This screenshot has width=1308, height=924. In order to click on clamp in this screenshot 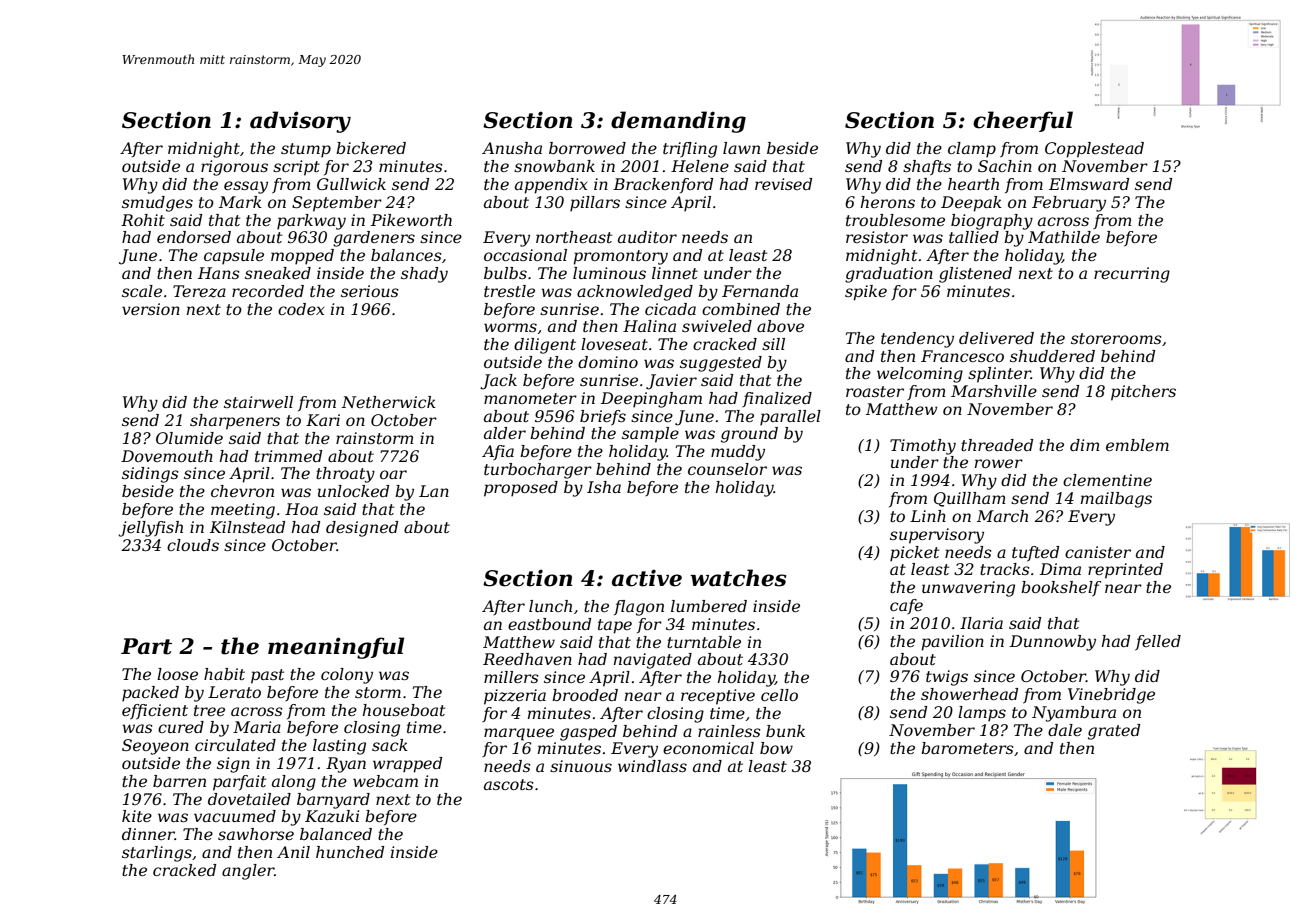, I will do `click(972, 150)`.
